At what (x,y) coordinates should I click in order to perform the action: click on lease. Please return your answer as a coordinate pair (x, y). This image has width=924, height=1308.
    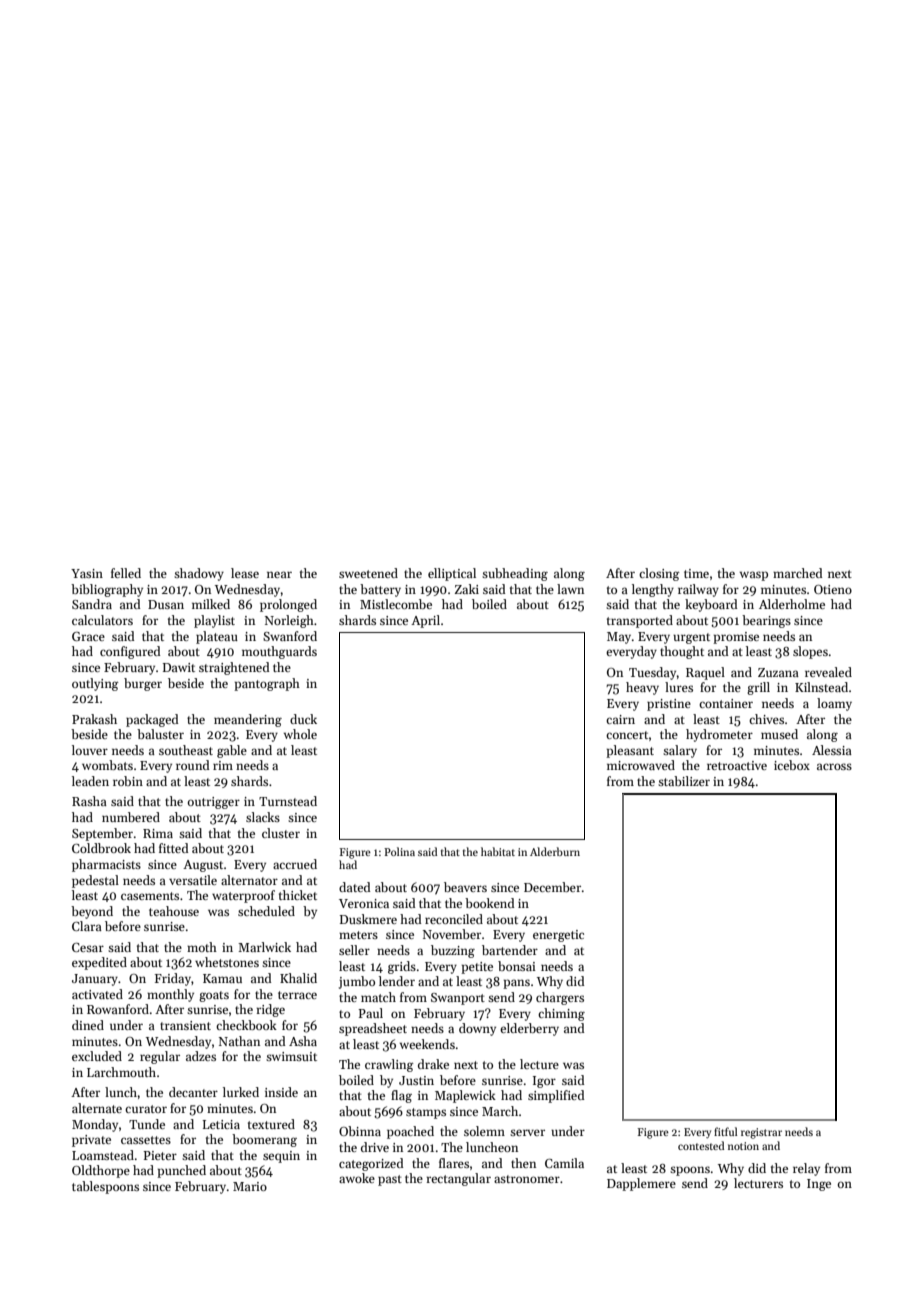
    Looking at the image, I should click on (245, 573).
